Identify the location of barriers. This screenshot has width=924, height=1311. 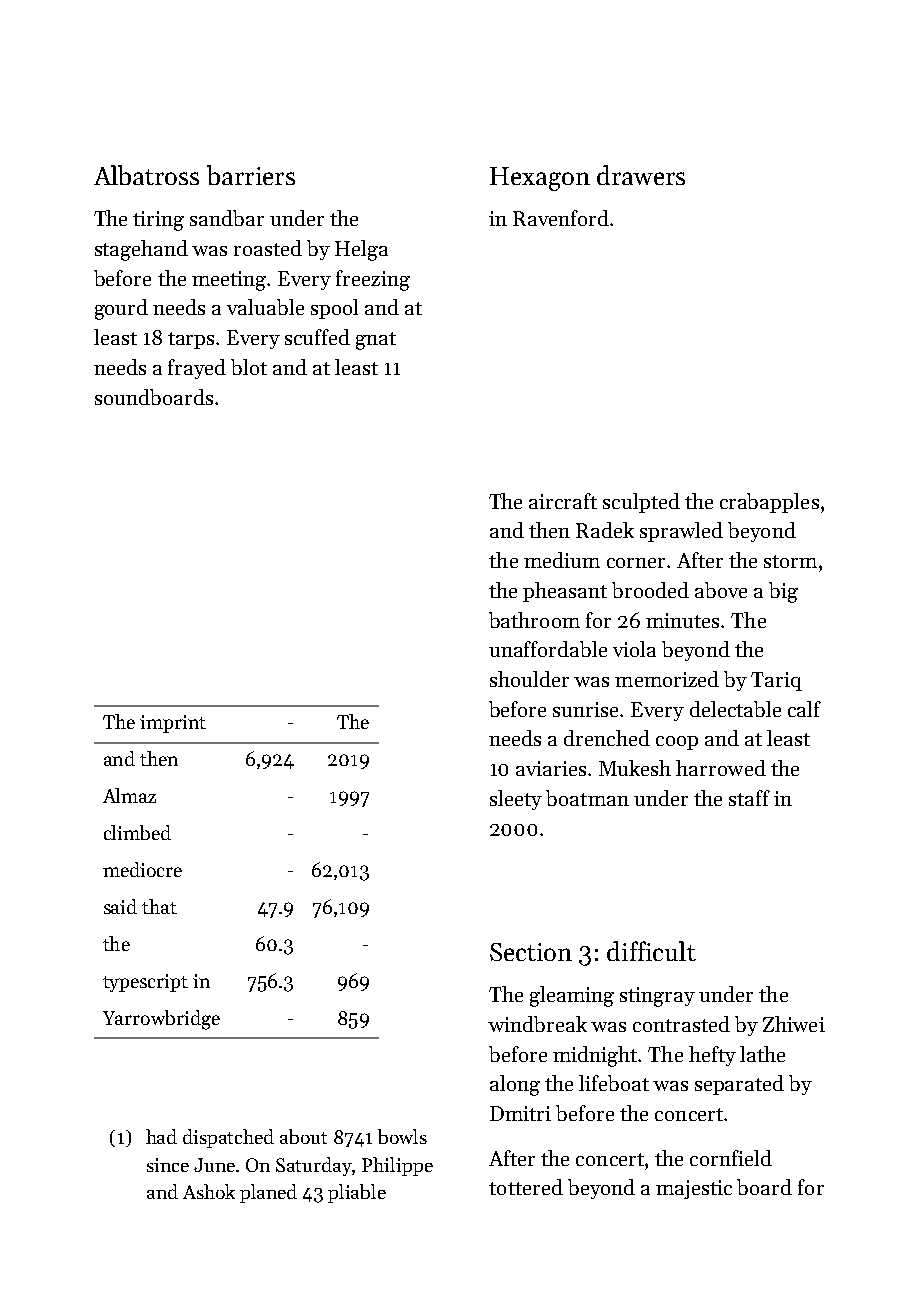
(251, 175).
